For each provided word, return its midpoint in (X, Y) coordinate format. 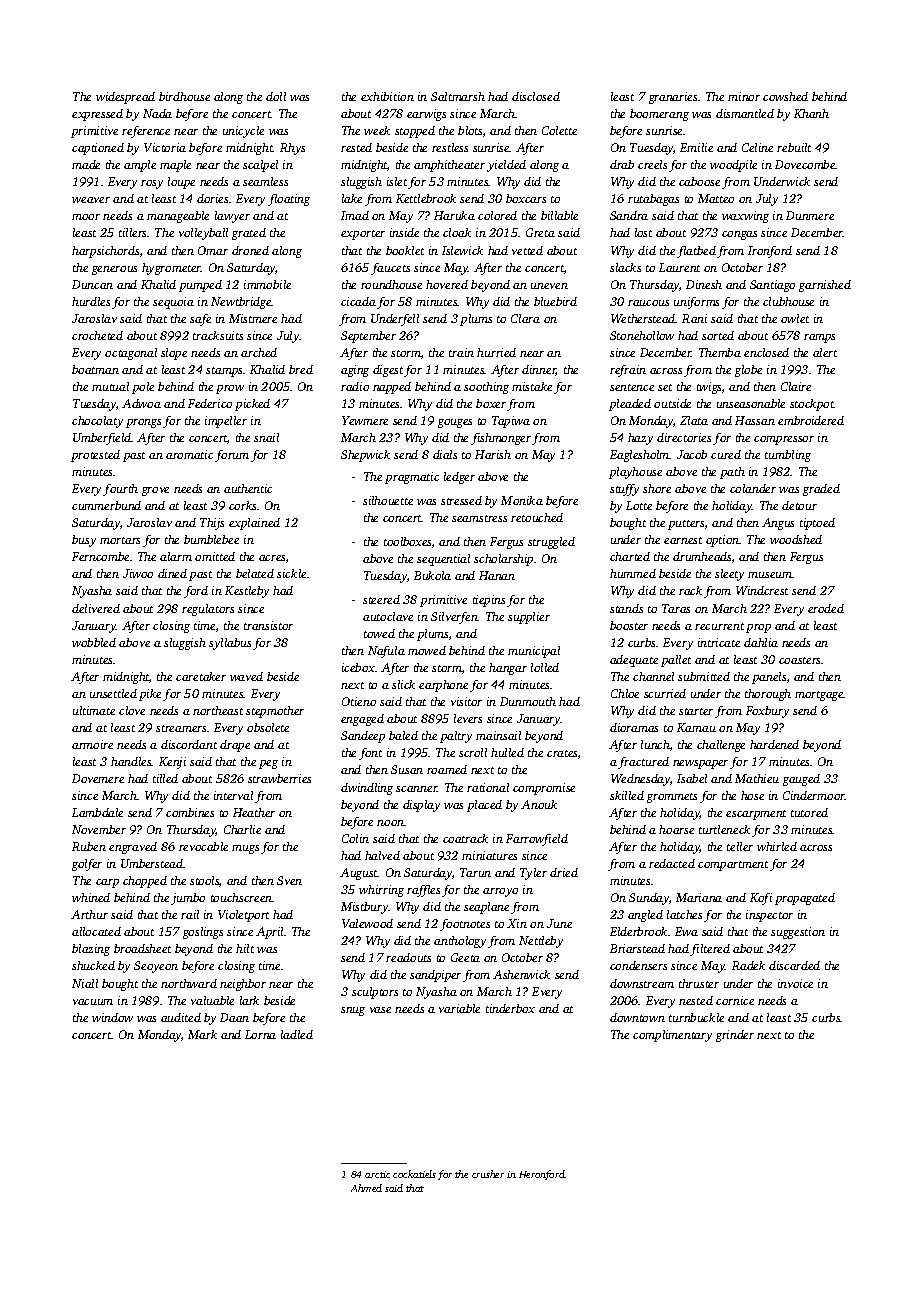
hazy (640, 439)
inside (404, 232)
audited (181, 1017)
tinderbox (510, 1008)
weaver (91, 200)
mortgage (819, 696)
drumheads (702, 556)
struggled (551, 543)
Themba (720, 352)
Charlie (242, 829)
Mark (202, 1034)
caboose (699, 181)
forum (232, 456)
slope (174, 354)
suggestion (798, 933)
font (370, 754)
